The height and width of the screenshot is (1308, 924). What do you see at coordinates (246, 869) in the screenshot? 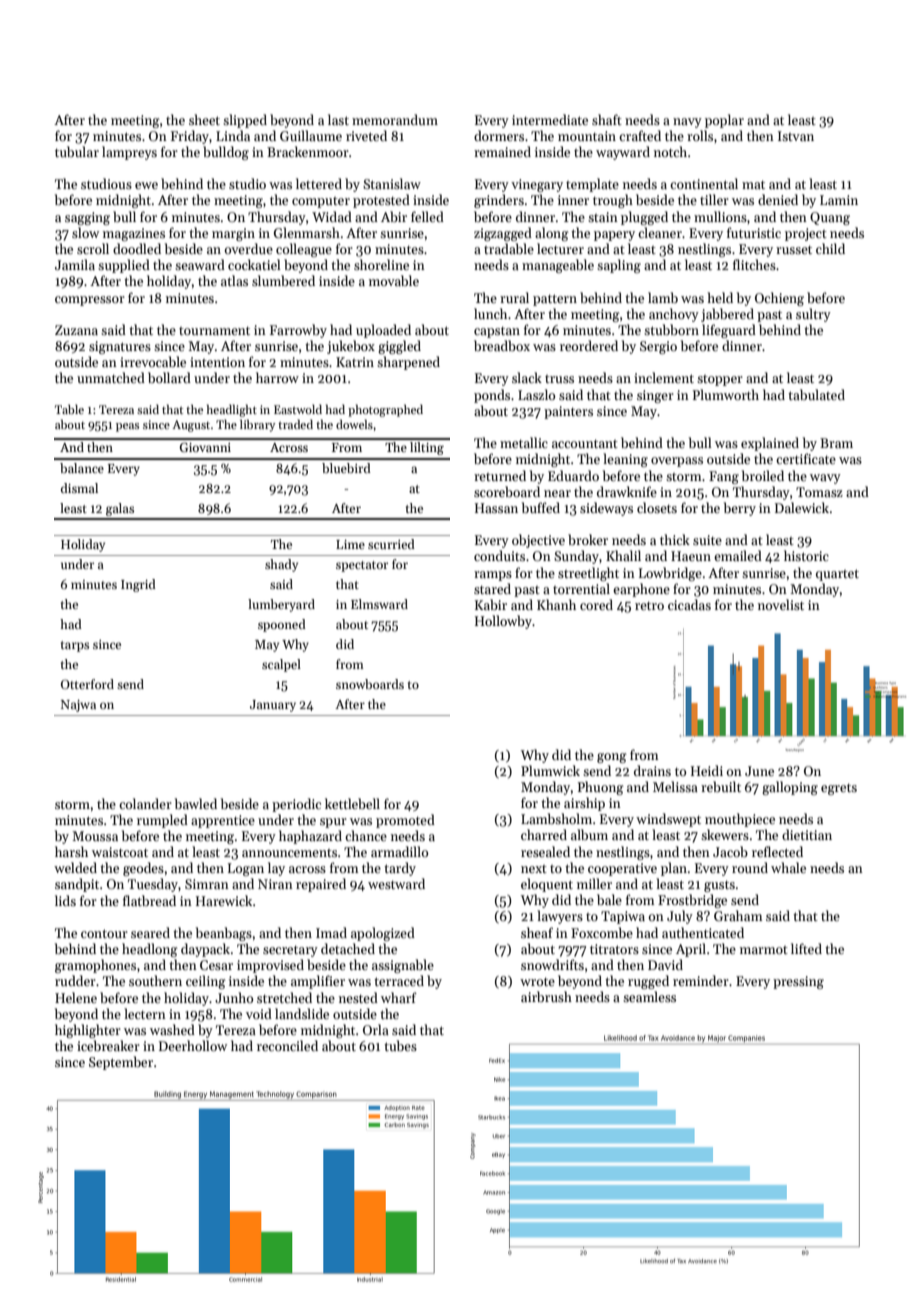
I see `Logan` at bounding box center [246, 869].
